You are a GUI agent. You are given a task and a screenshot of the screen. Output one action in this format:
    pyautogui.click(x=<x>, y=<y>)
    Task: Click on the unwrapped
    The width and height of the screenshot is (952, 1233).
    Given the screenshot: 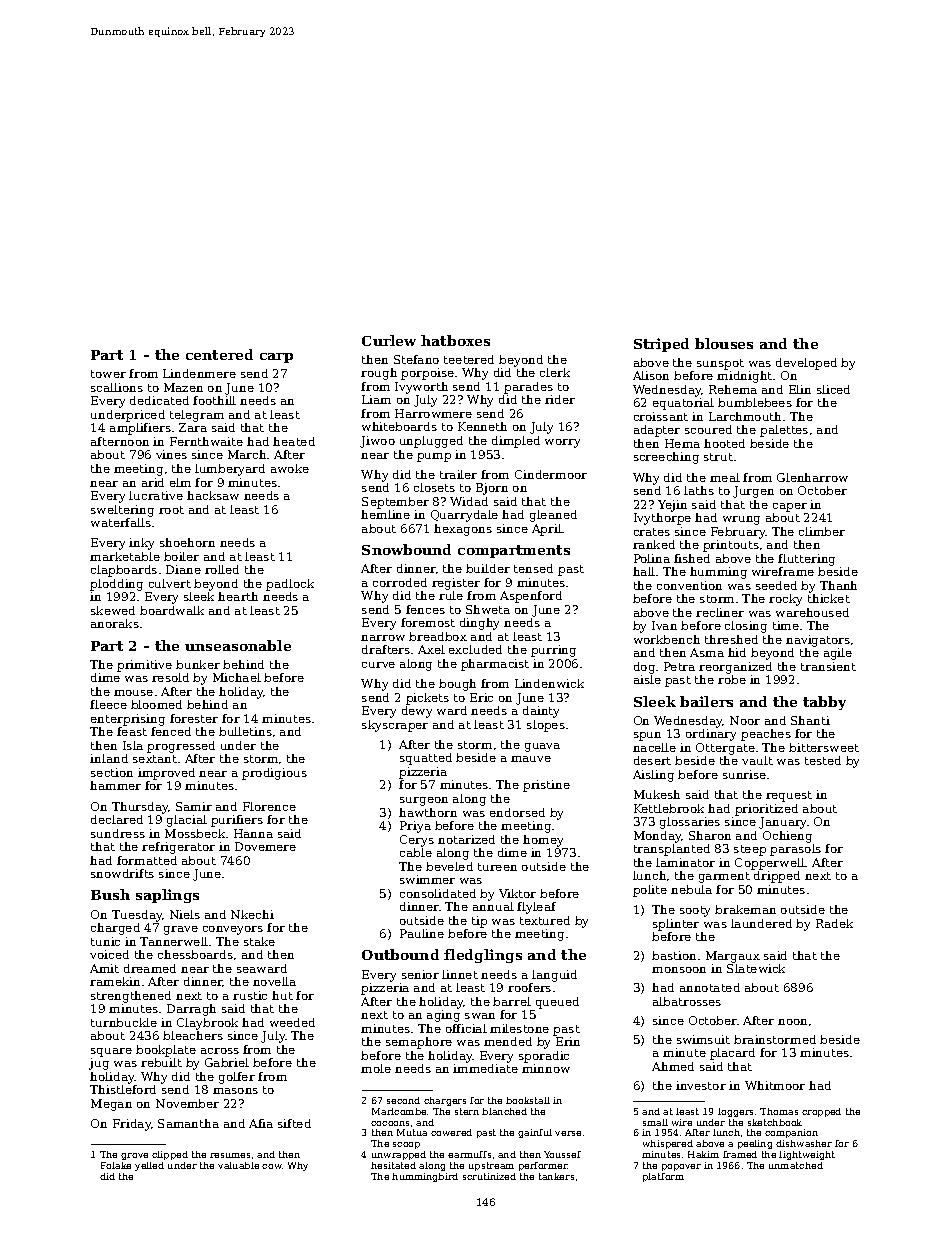 What is the action you would take?
    pyautogui.click(x=399, y=1155)
